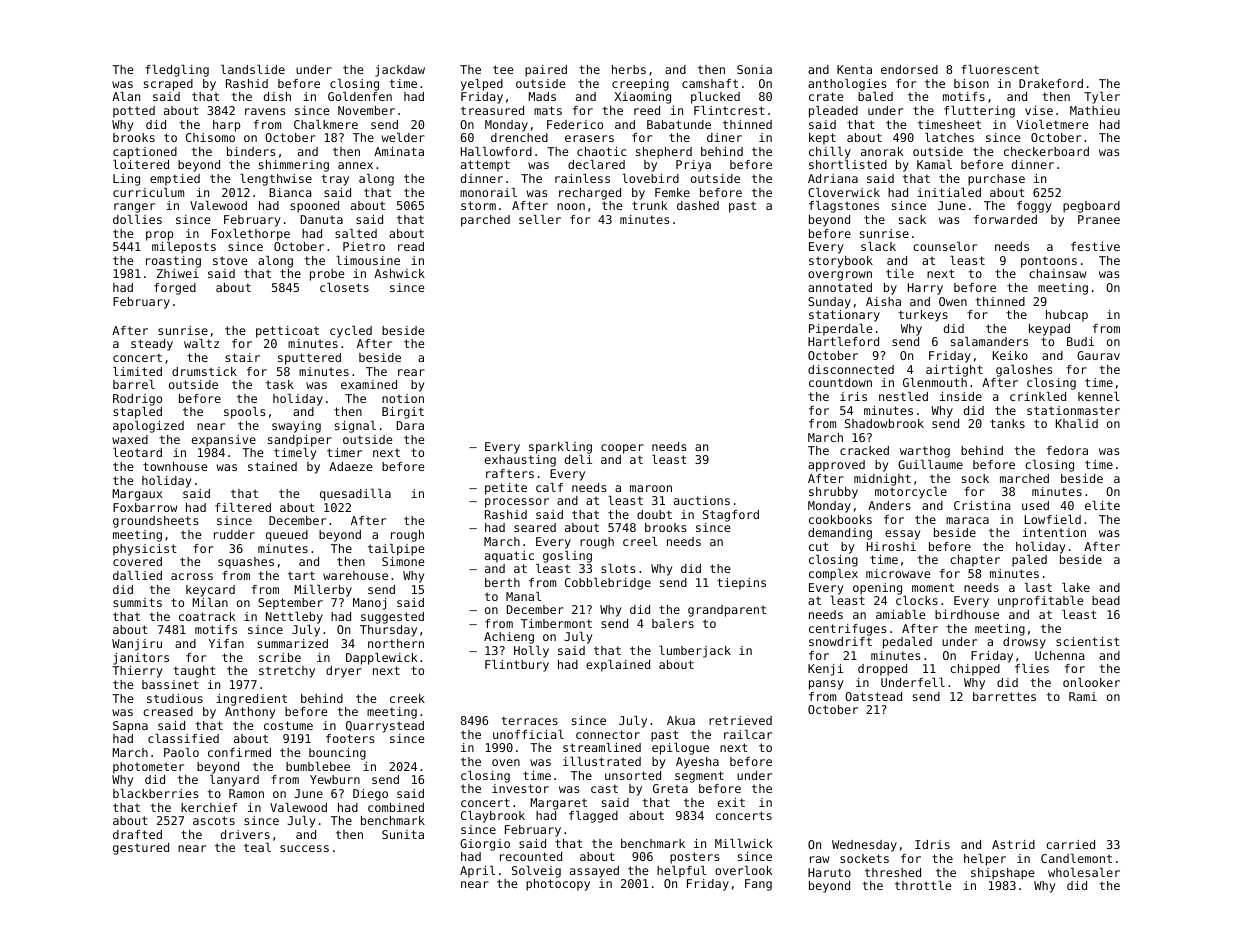 The width and height of the image is (1233, 952). I want to click on costume, so click(288, 725).
